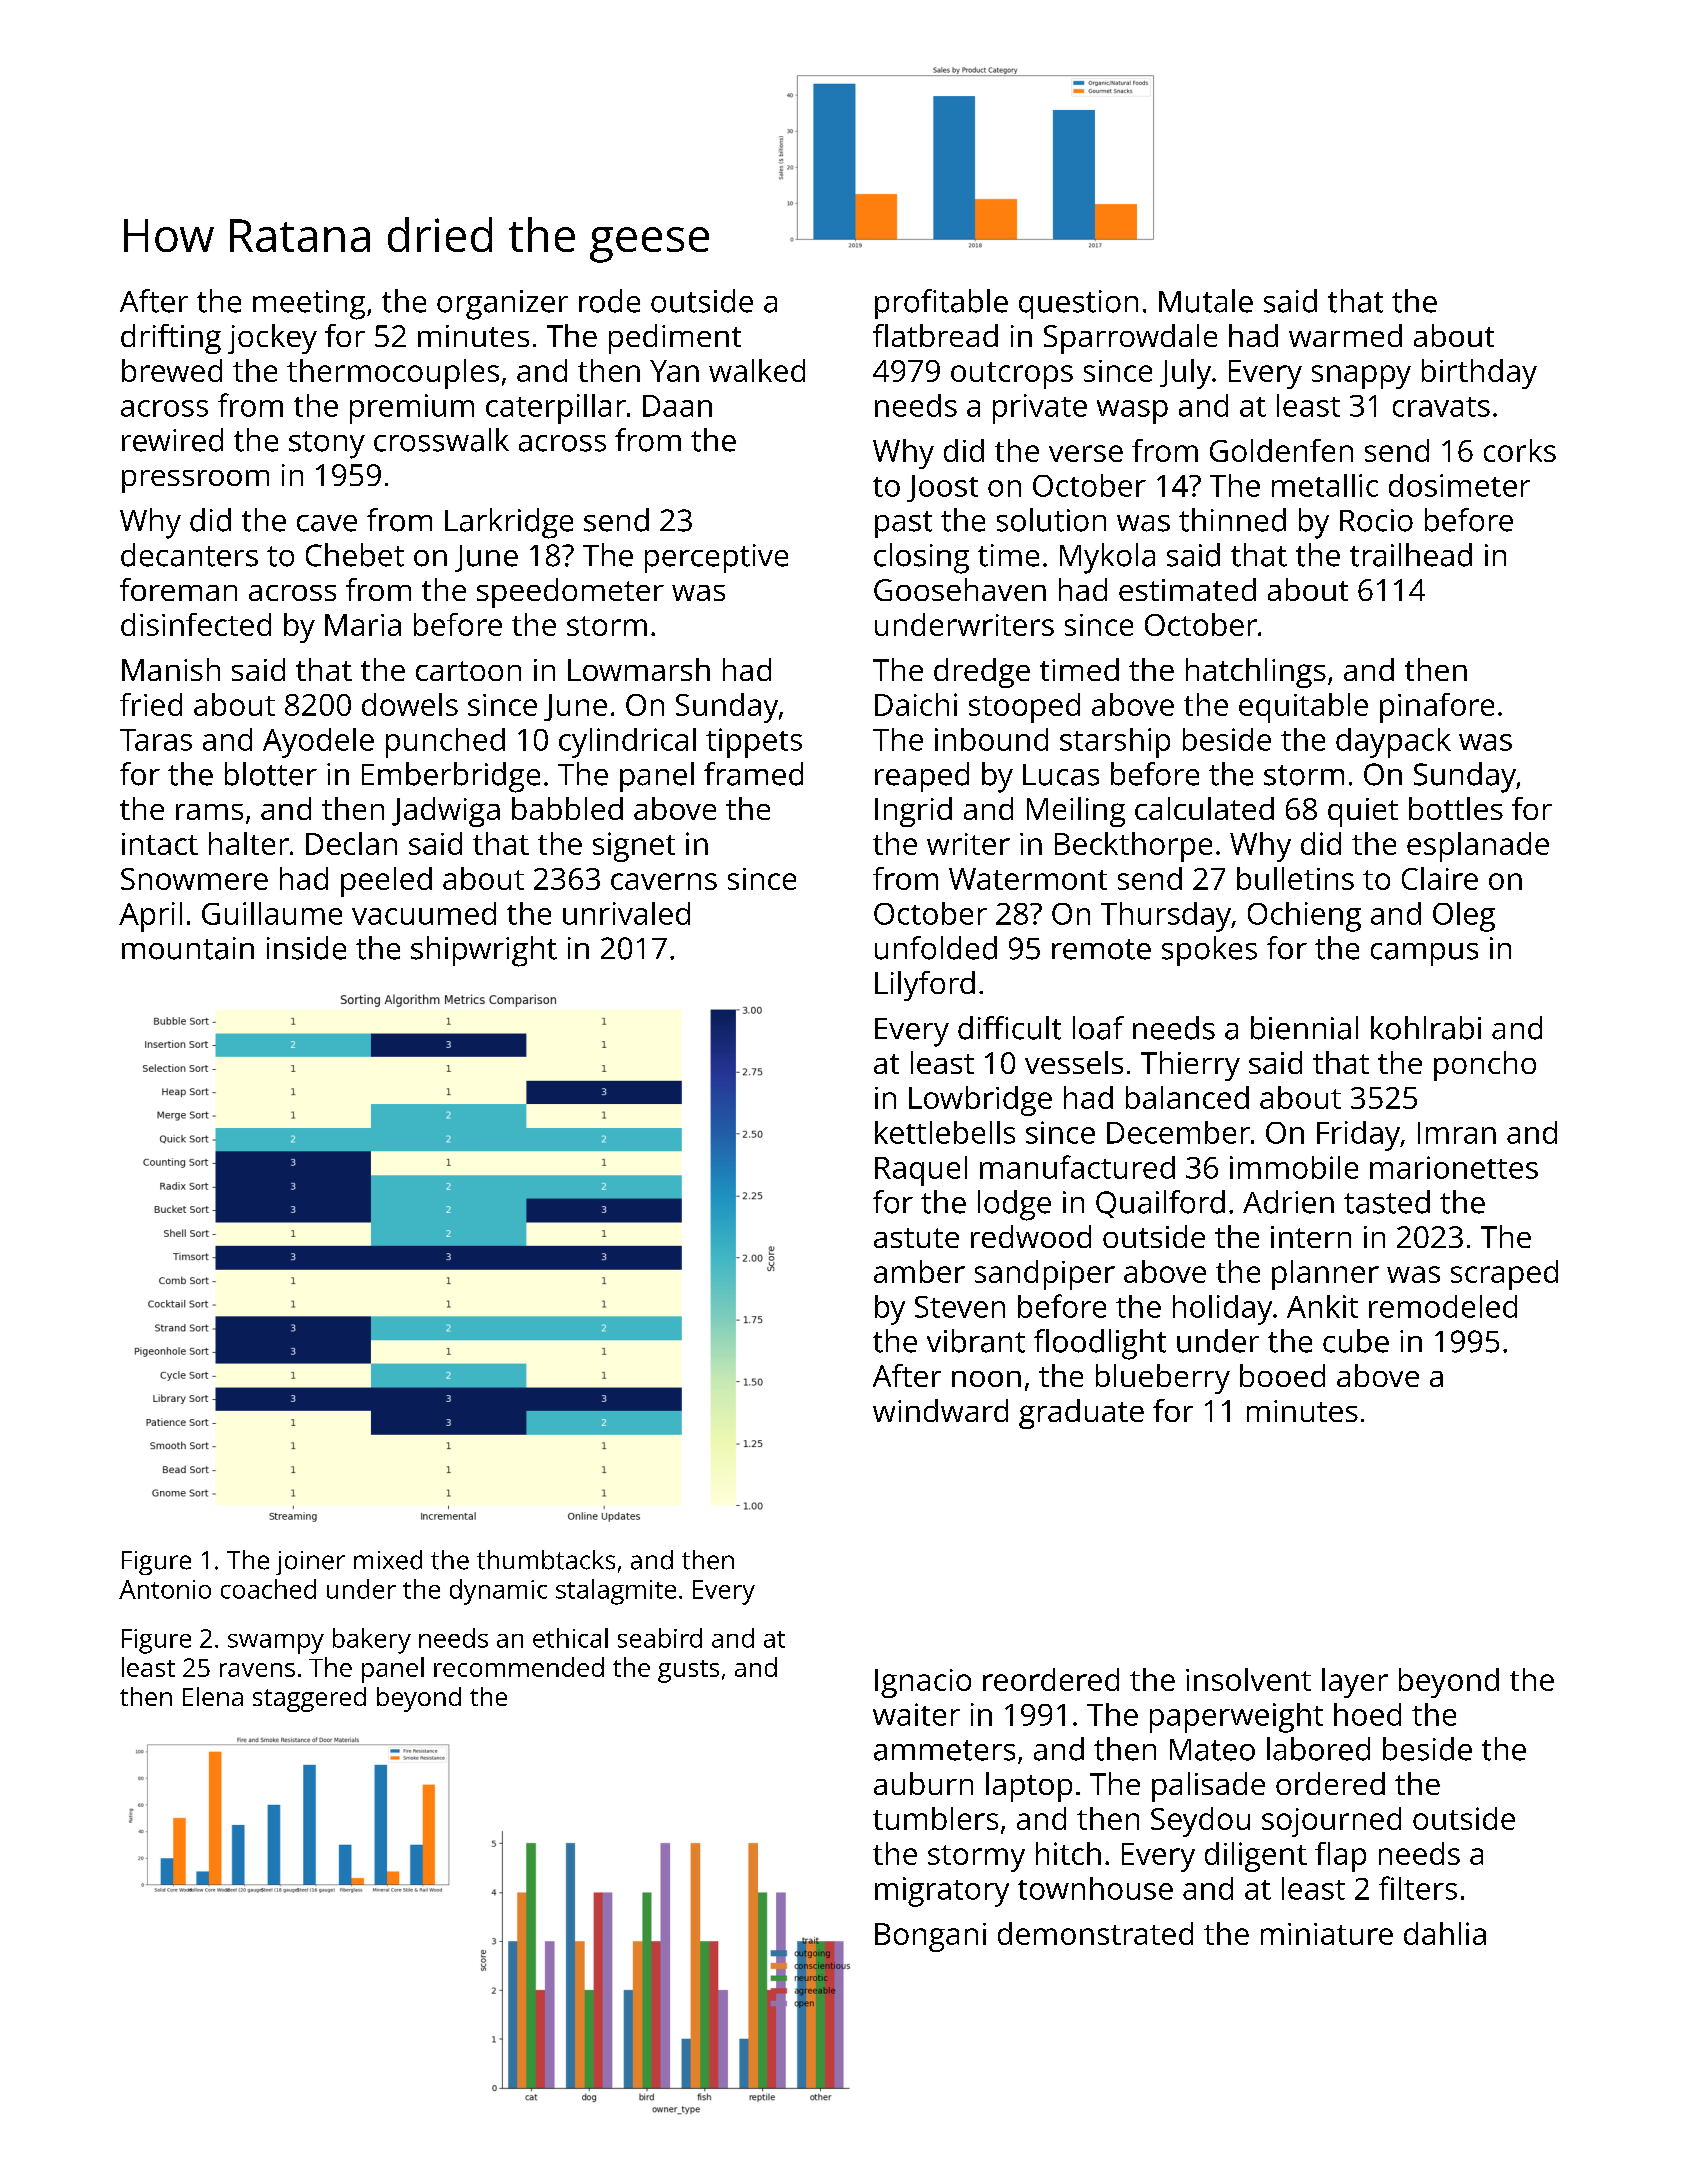 The width and height of the screenshot is (1683, 2178). Describe the element at coordinates (519, 1667) in the screenshot. I see `recommended` at that location.
